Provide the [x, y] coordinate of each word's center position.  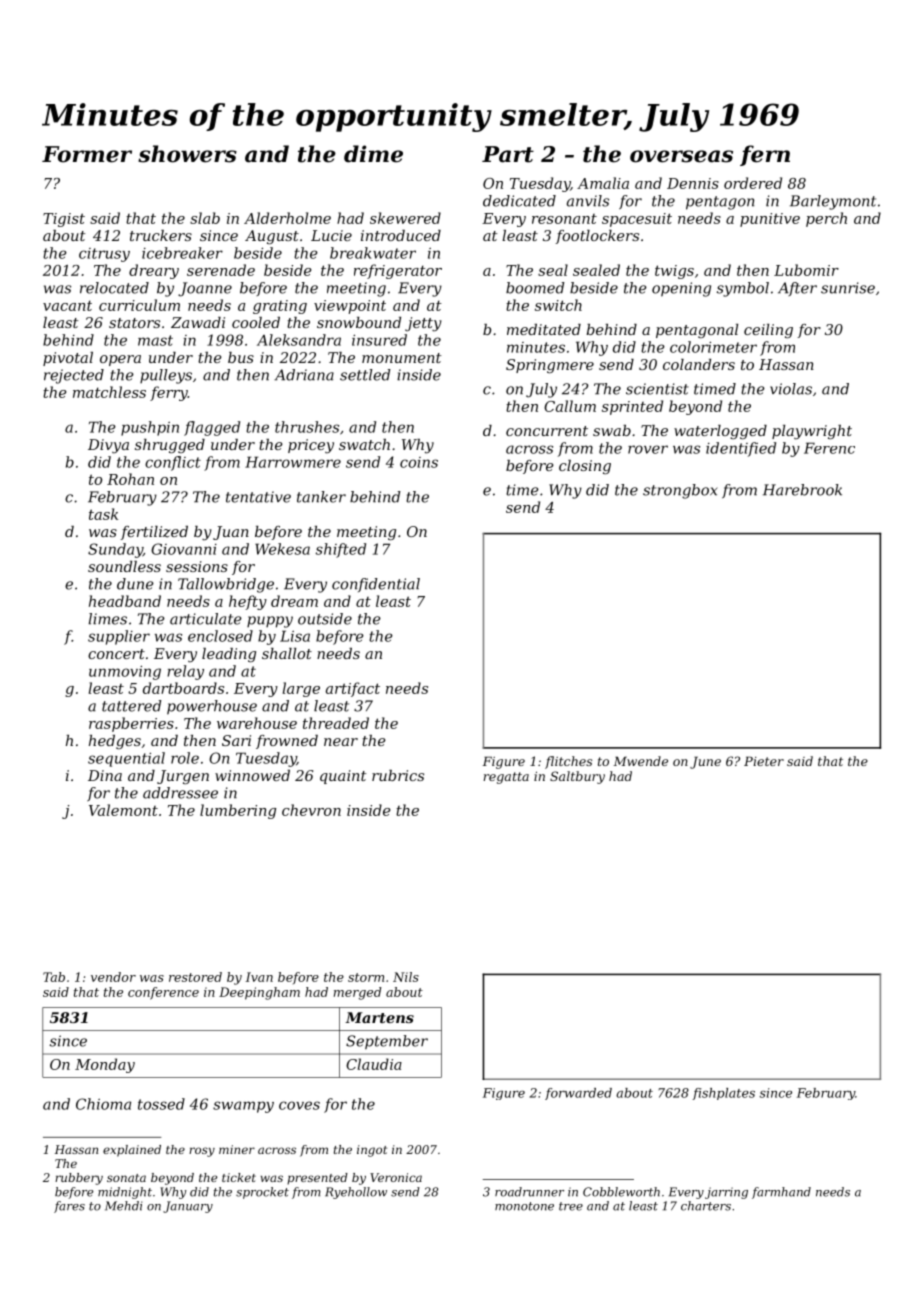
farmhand [781, 1193]
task [103, 514]
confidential [376, 585]
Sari [236, 740]
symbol [743, 289]
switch [558, 305]
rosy [202, 1152]
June [705, 762]
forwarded [578, 1094]
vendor [113, 977]
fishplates [724, 1094]
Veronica [396, 1177]
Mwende [640, 761]
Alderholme [287, 218]
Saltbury [577, 777]
